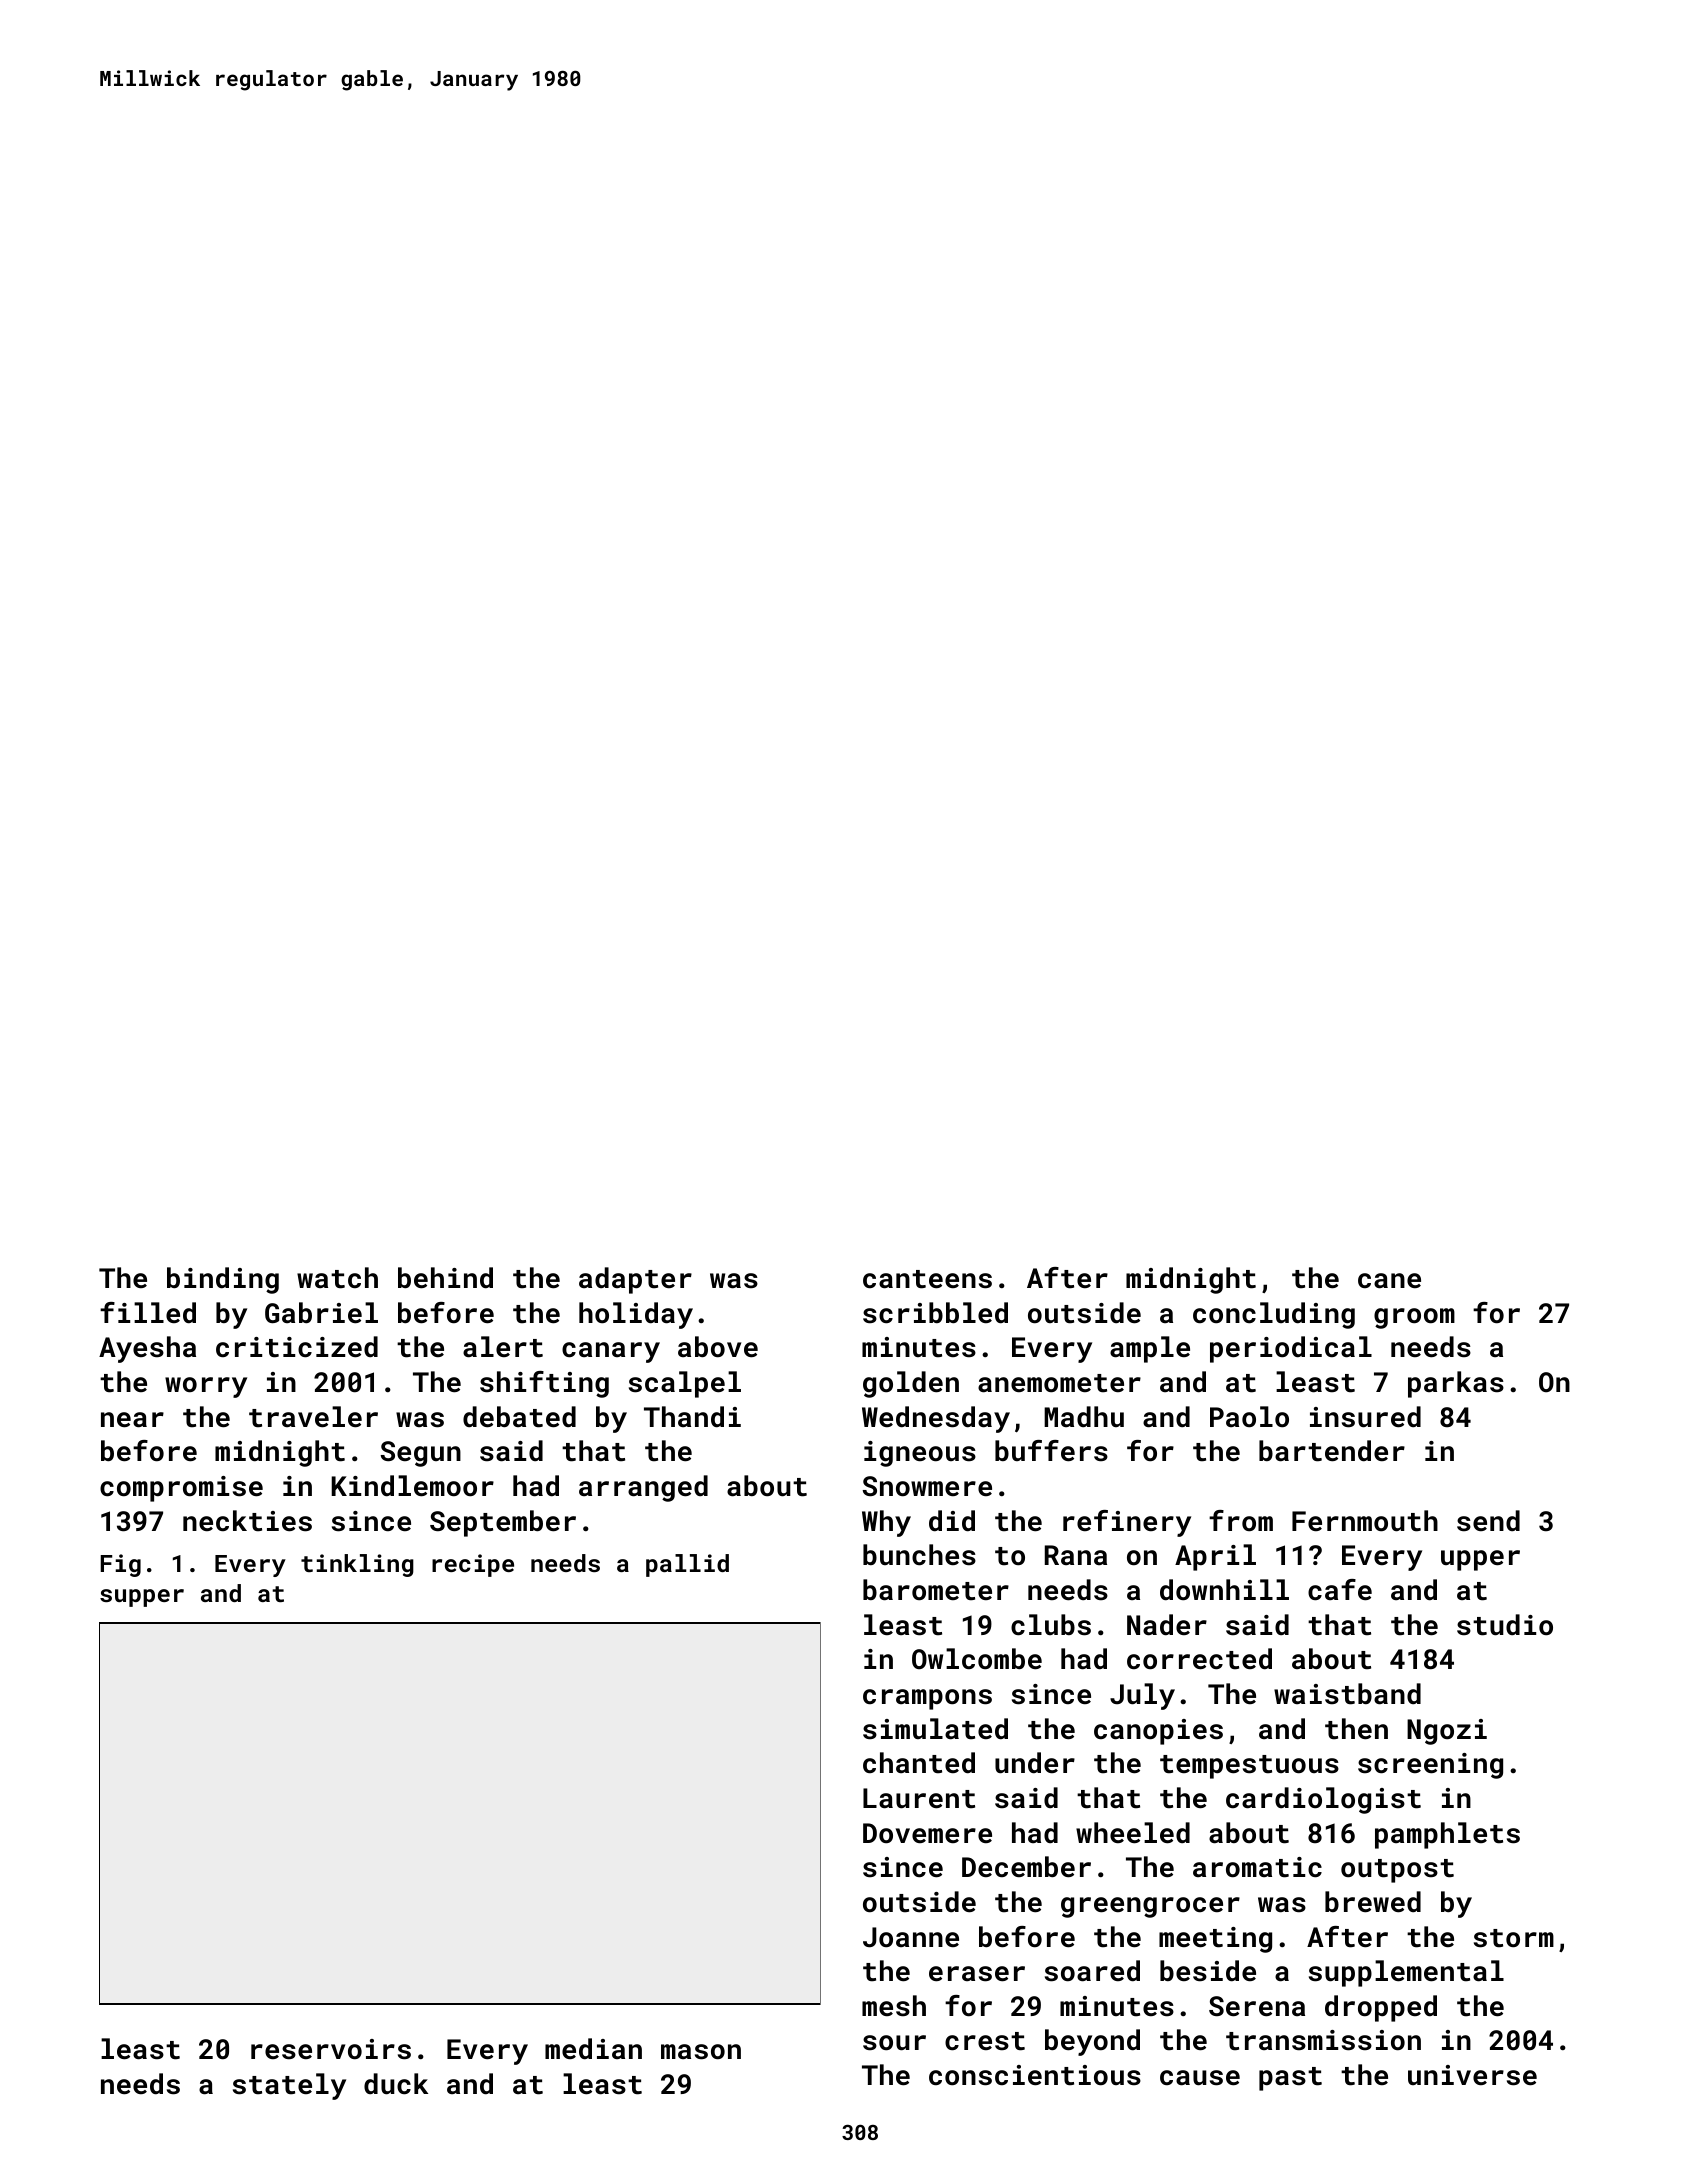 Image resolution: width=1683 pixels, height=2178 pixels. I want to click on corrected, so click(1199, 1659).
